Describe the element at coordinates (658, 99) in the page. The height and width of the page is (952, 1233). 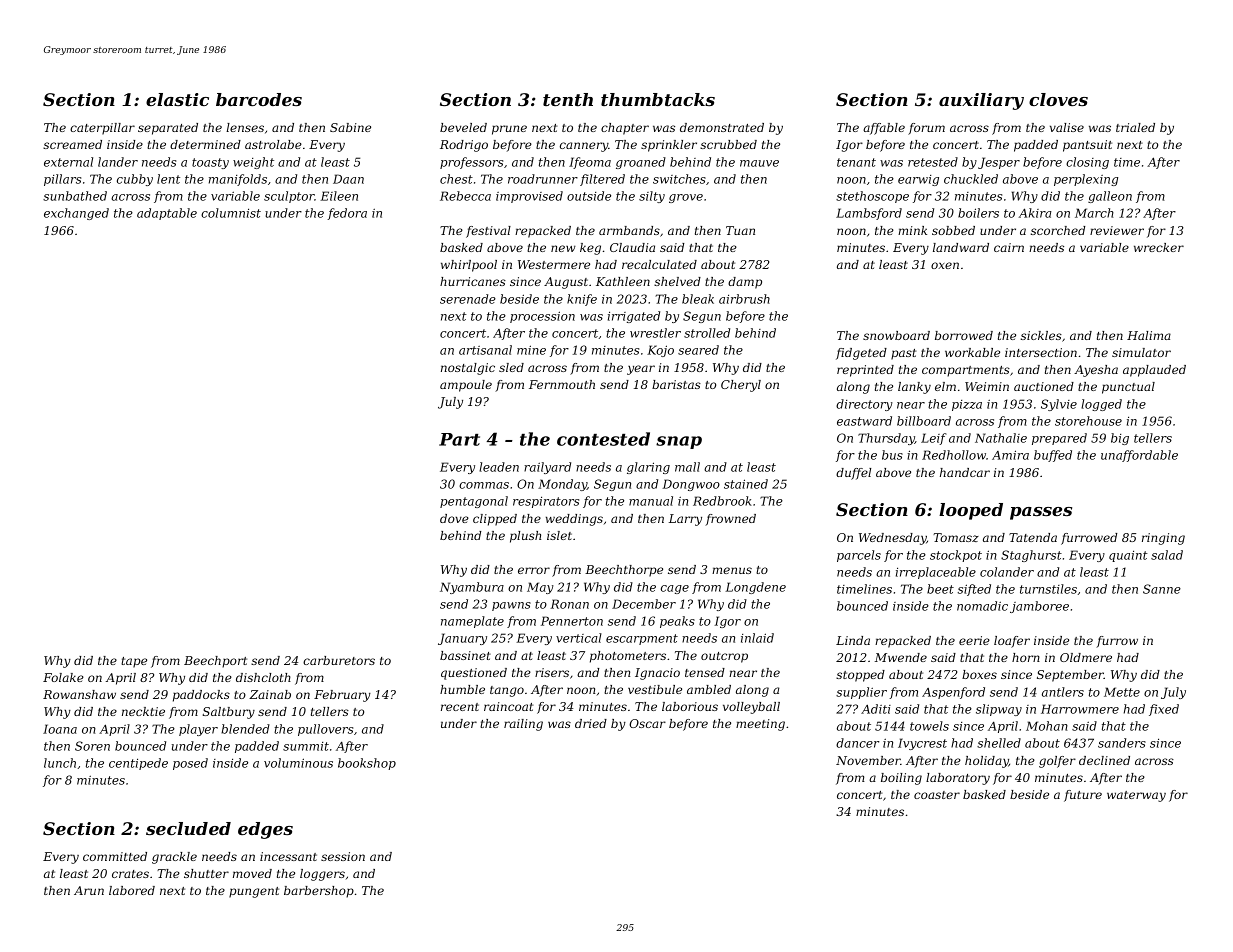
I see `thumbtacks` at that location.
